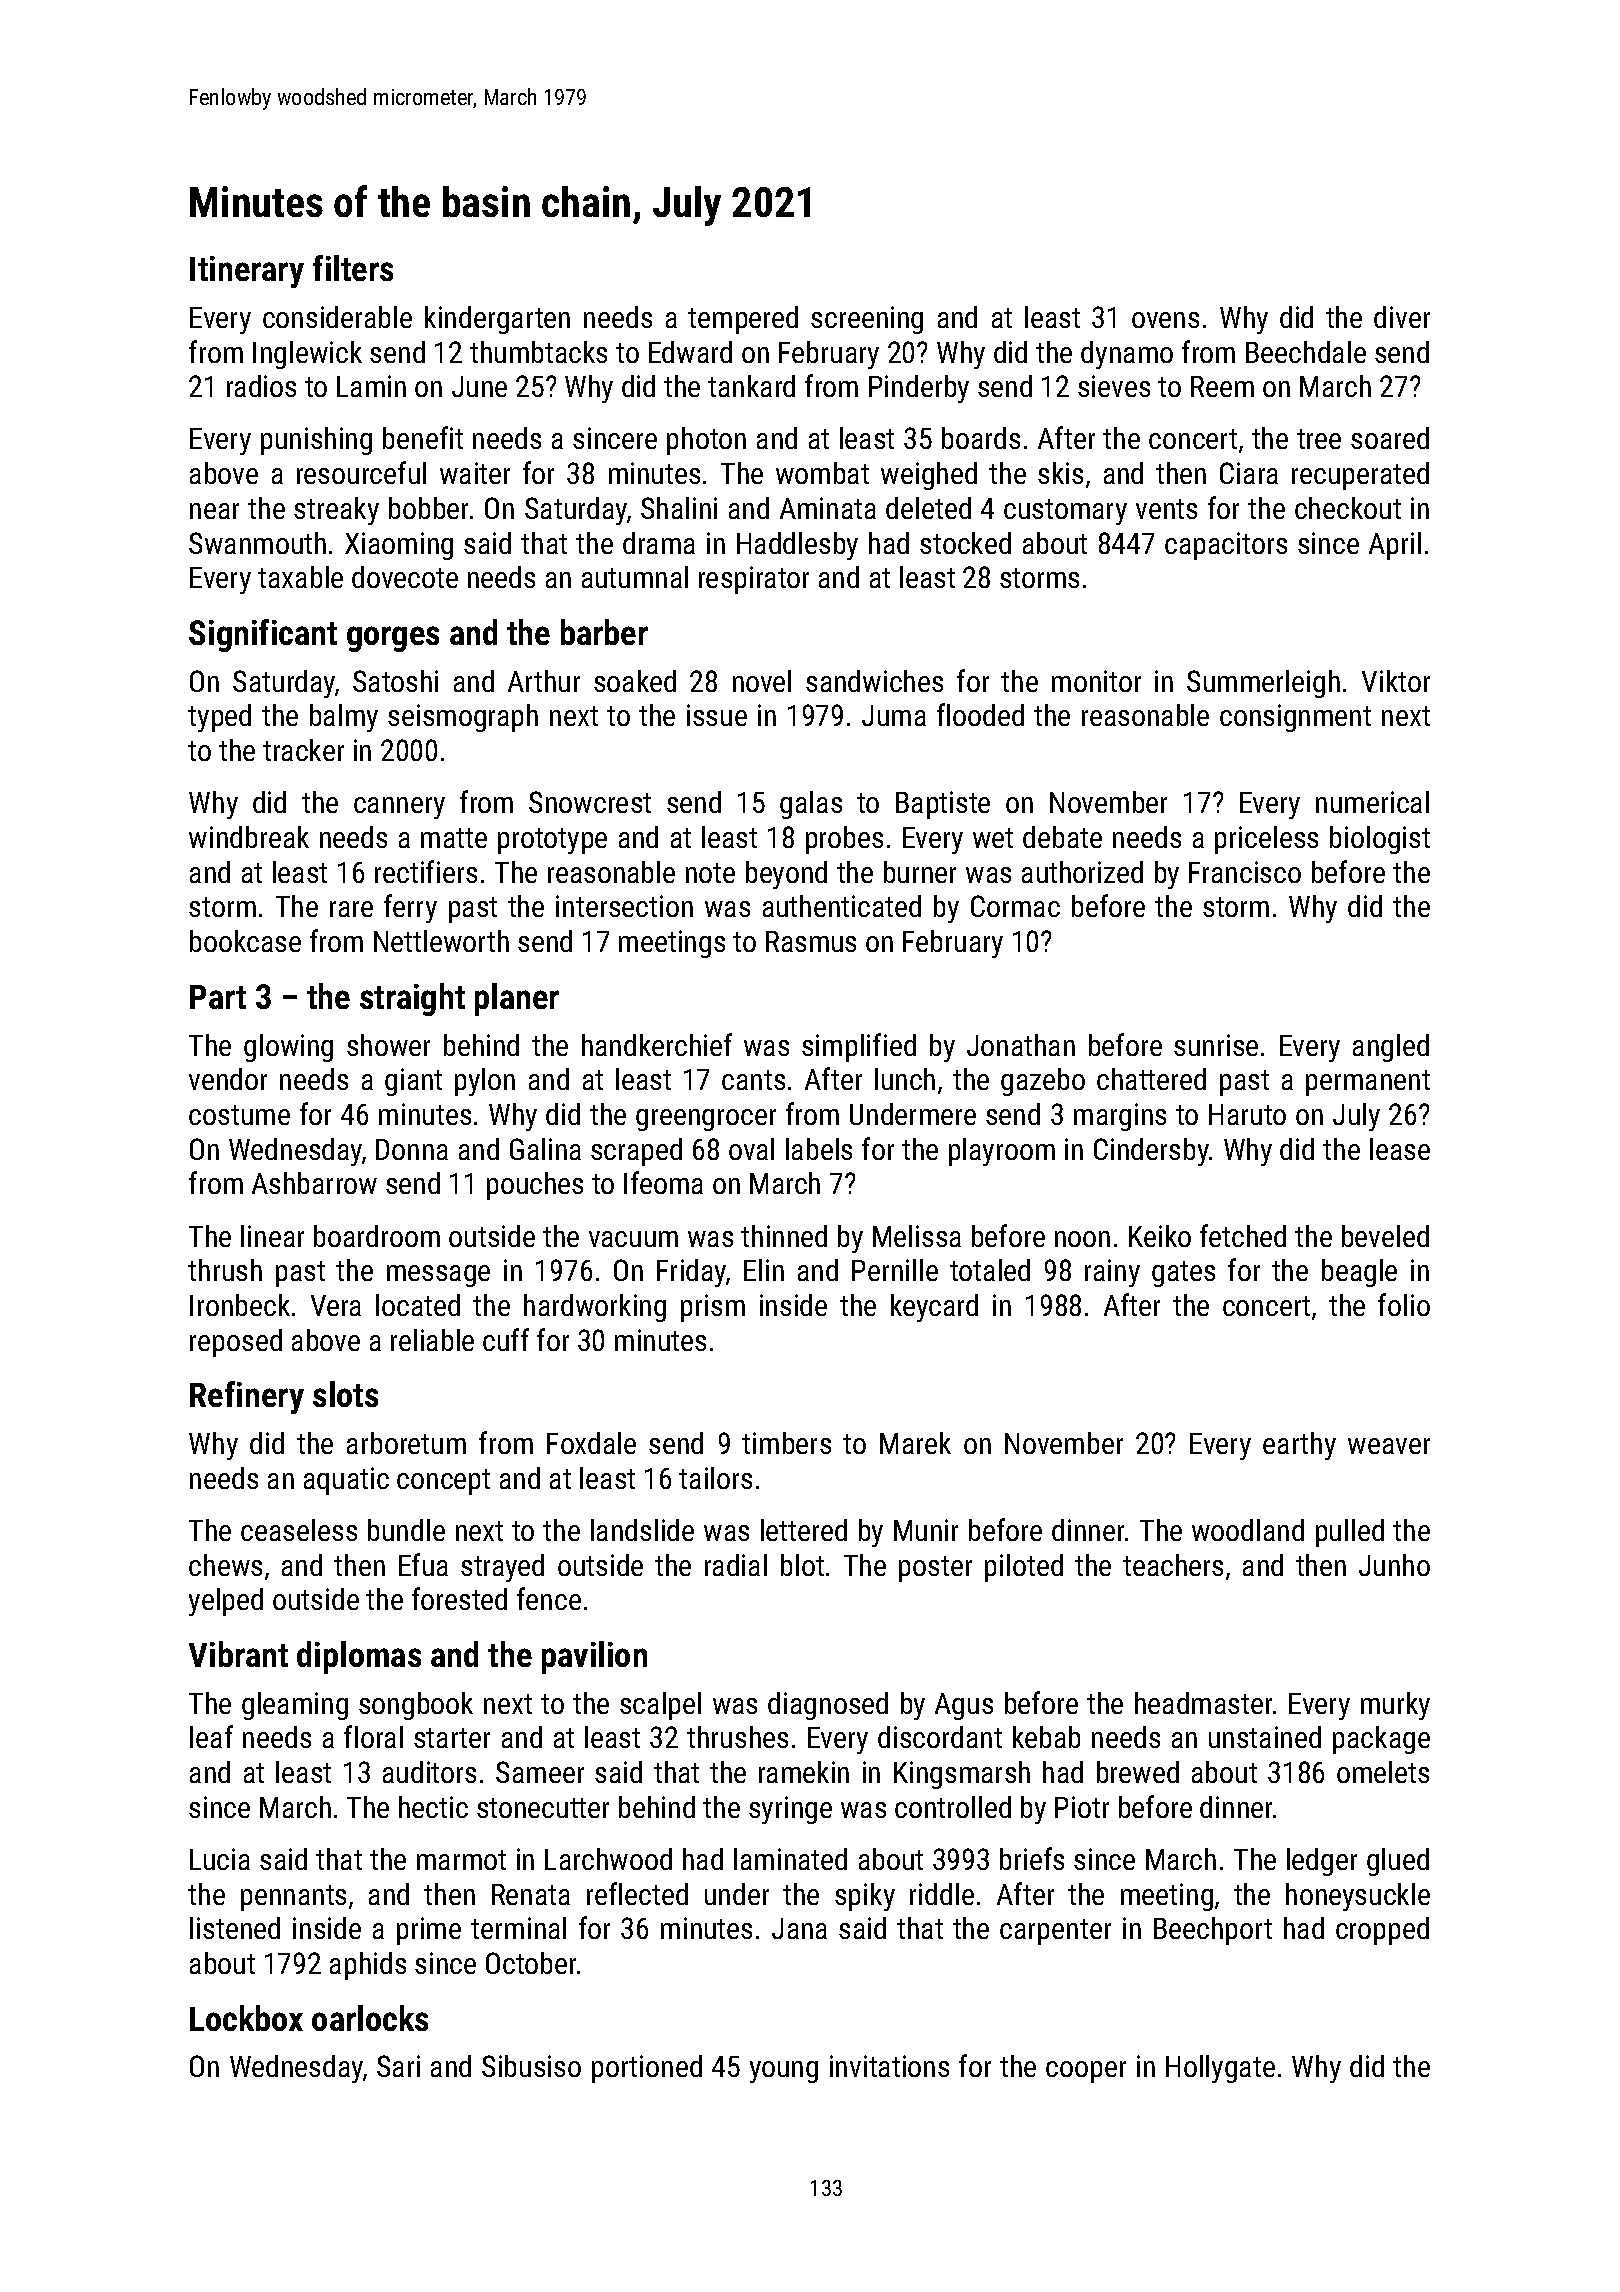 The width and height of the screenshot is (1620, 2292). I want to click on Beechdale, so click(1306, 352).
